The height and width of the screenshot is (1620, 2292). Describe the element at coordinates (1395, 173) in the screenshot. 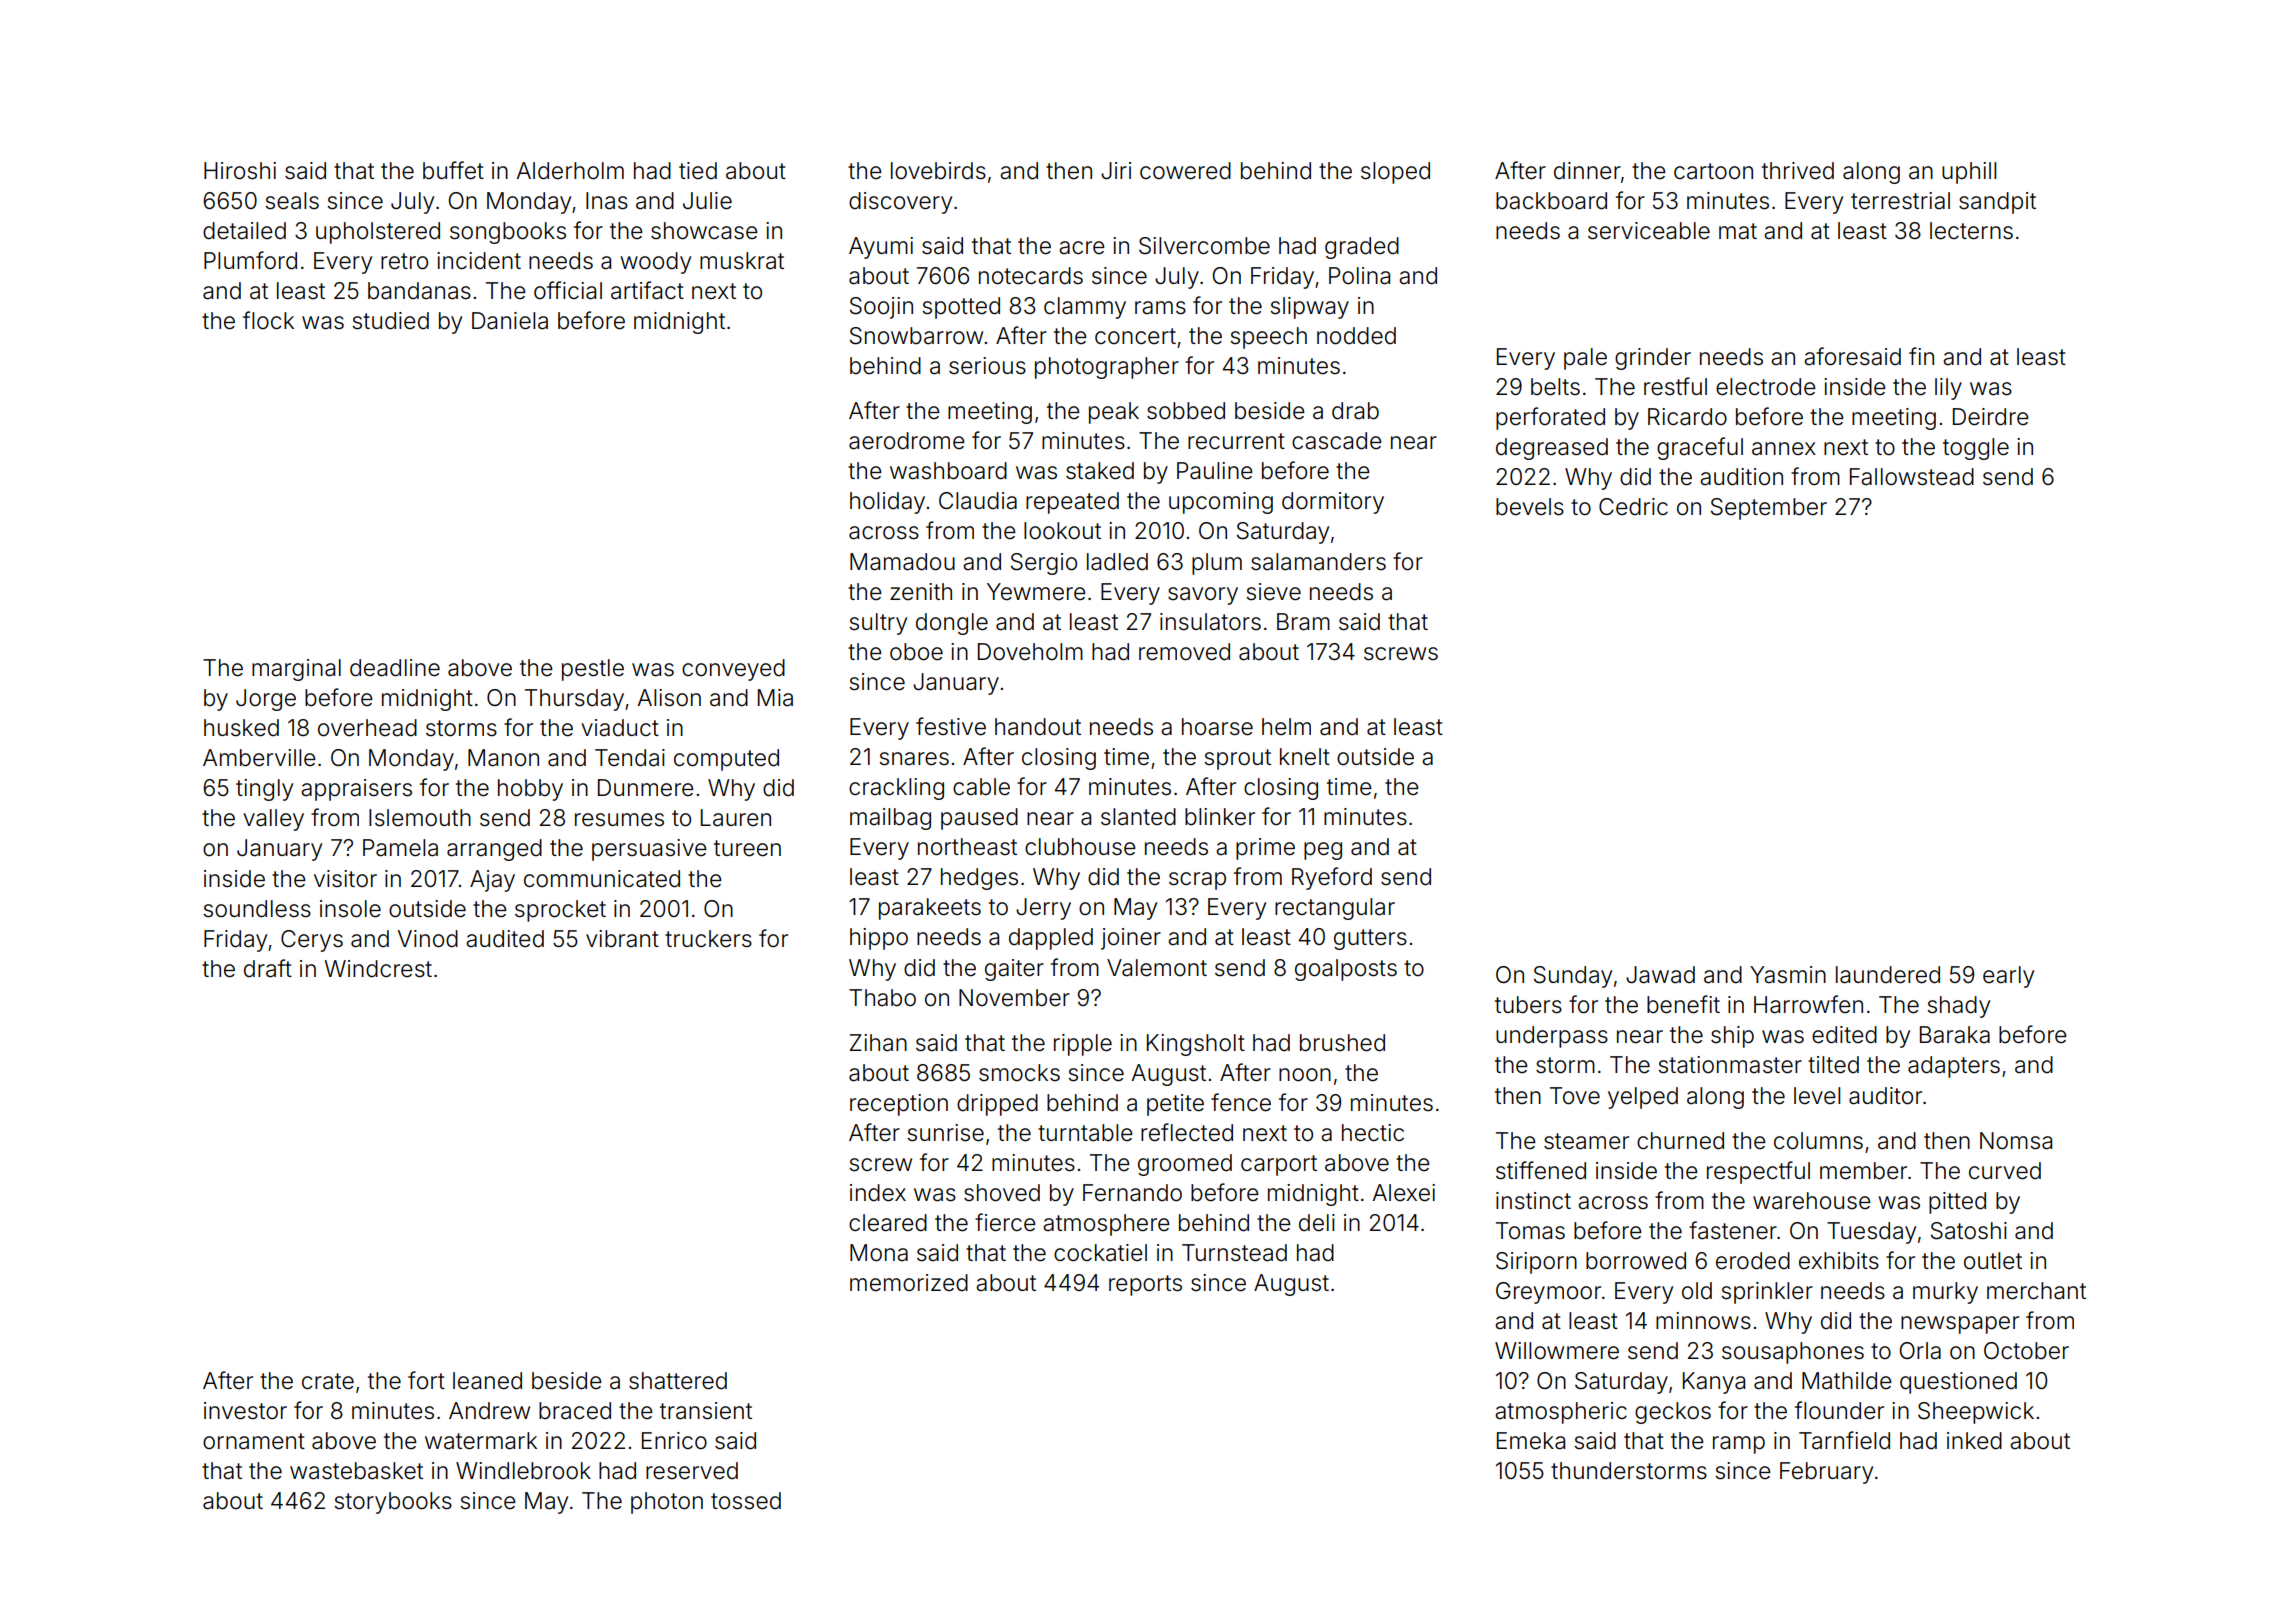

I see `sloped` at that location.
